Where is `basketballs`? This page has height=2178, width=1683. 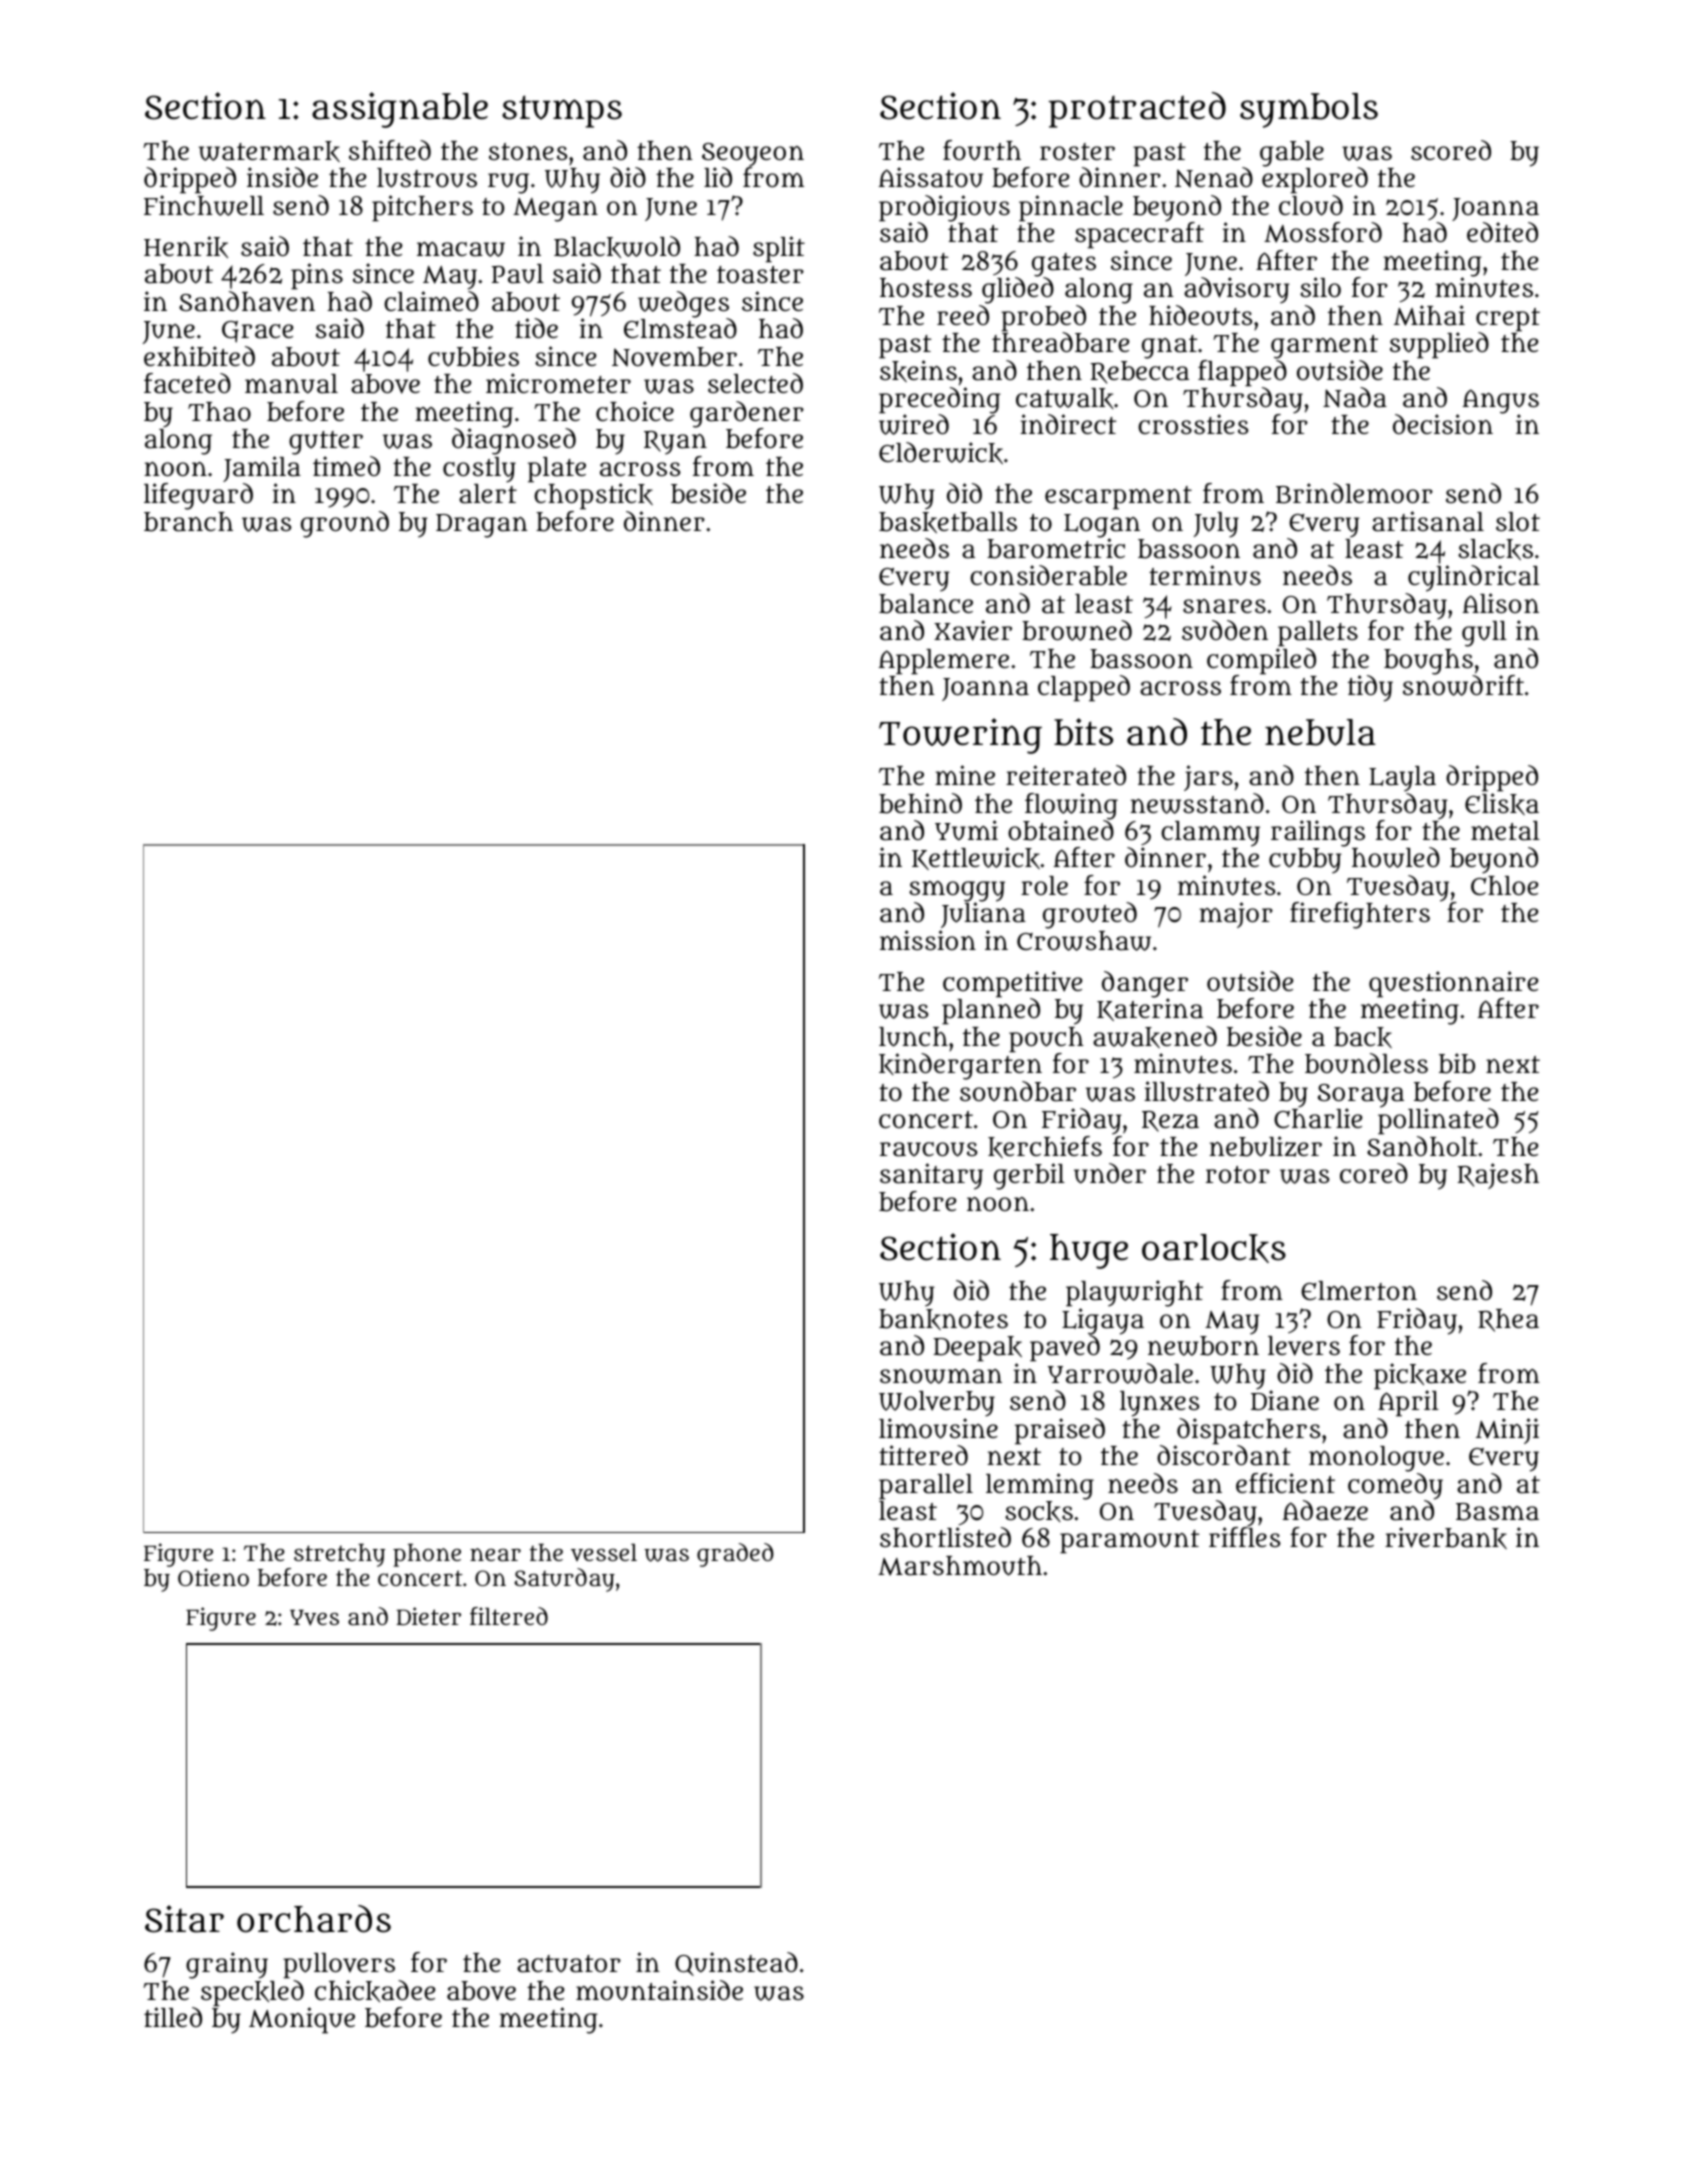
basketballs is located at coordinates (948, 522).
